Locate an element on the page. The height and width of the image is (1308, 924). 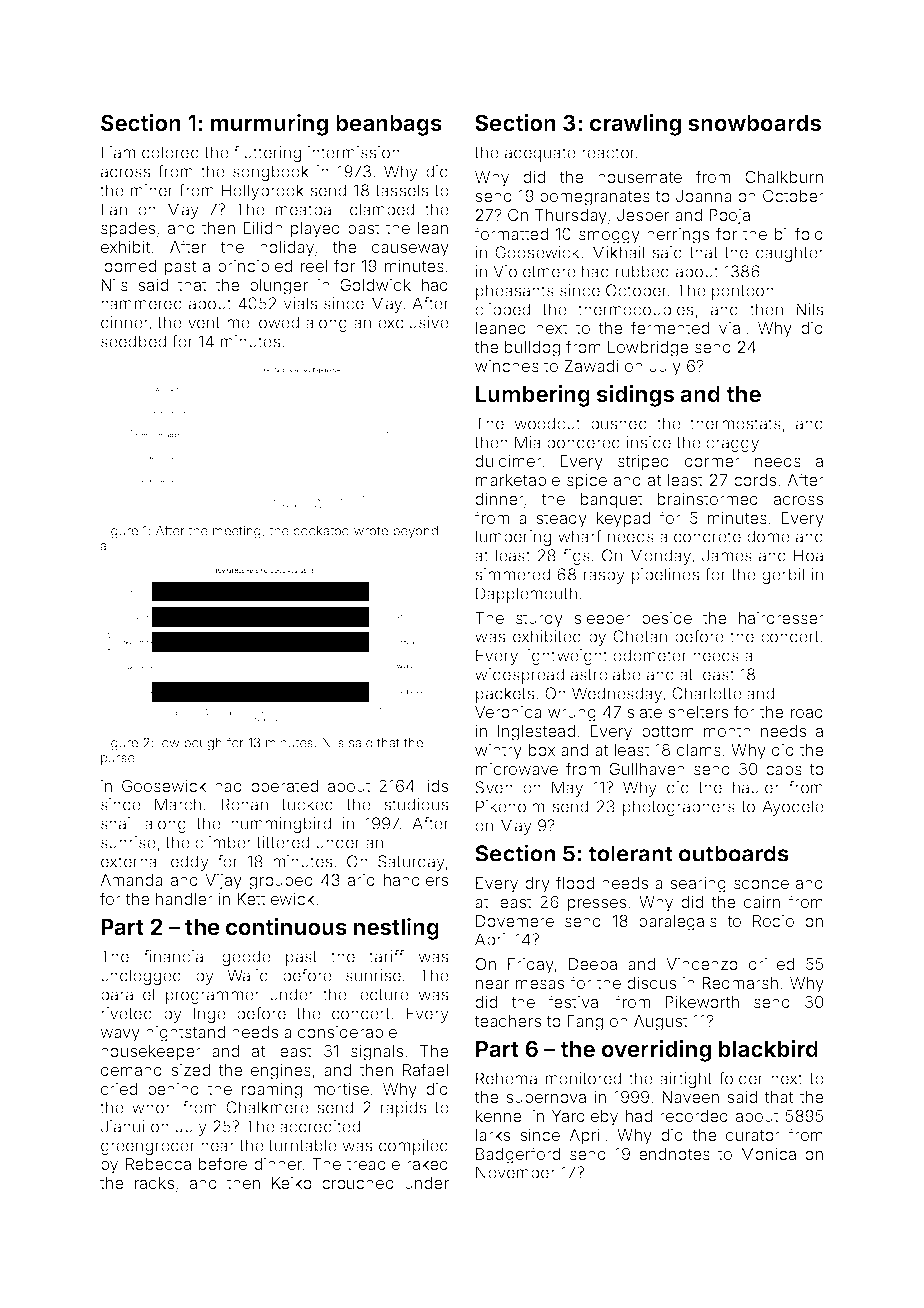
raked is located at coordinates (427, 1164).
